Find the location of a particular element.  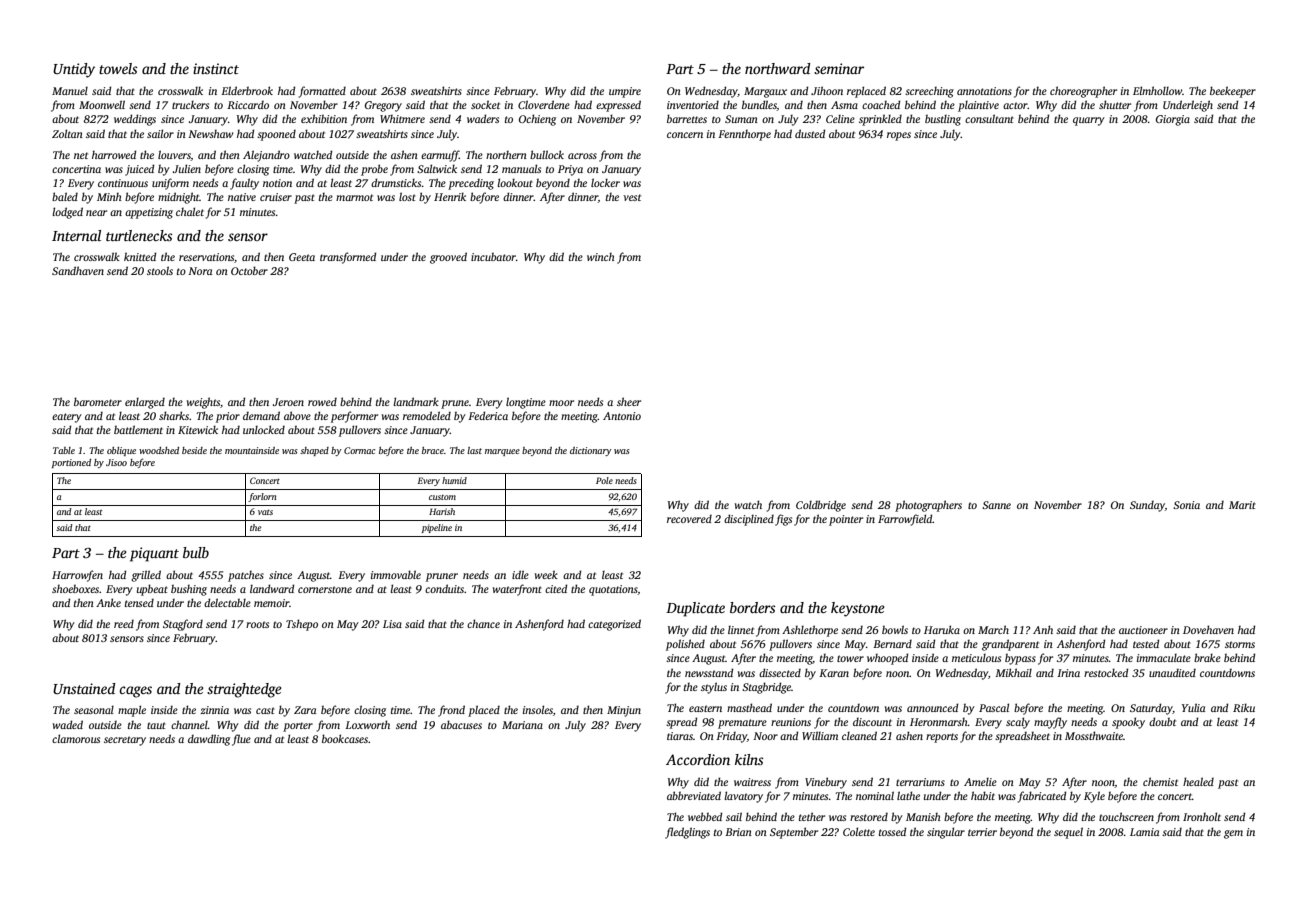

sheer is located at coordinates (629, 401).
